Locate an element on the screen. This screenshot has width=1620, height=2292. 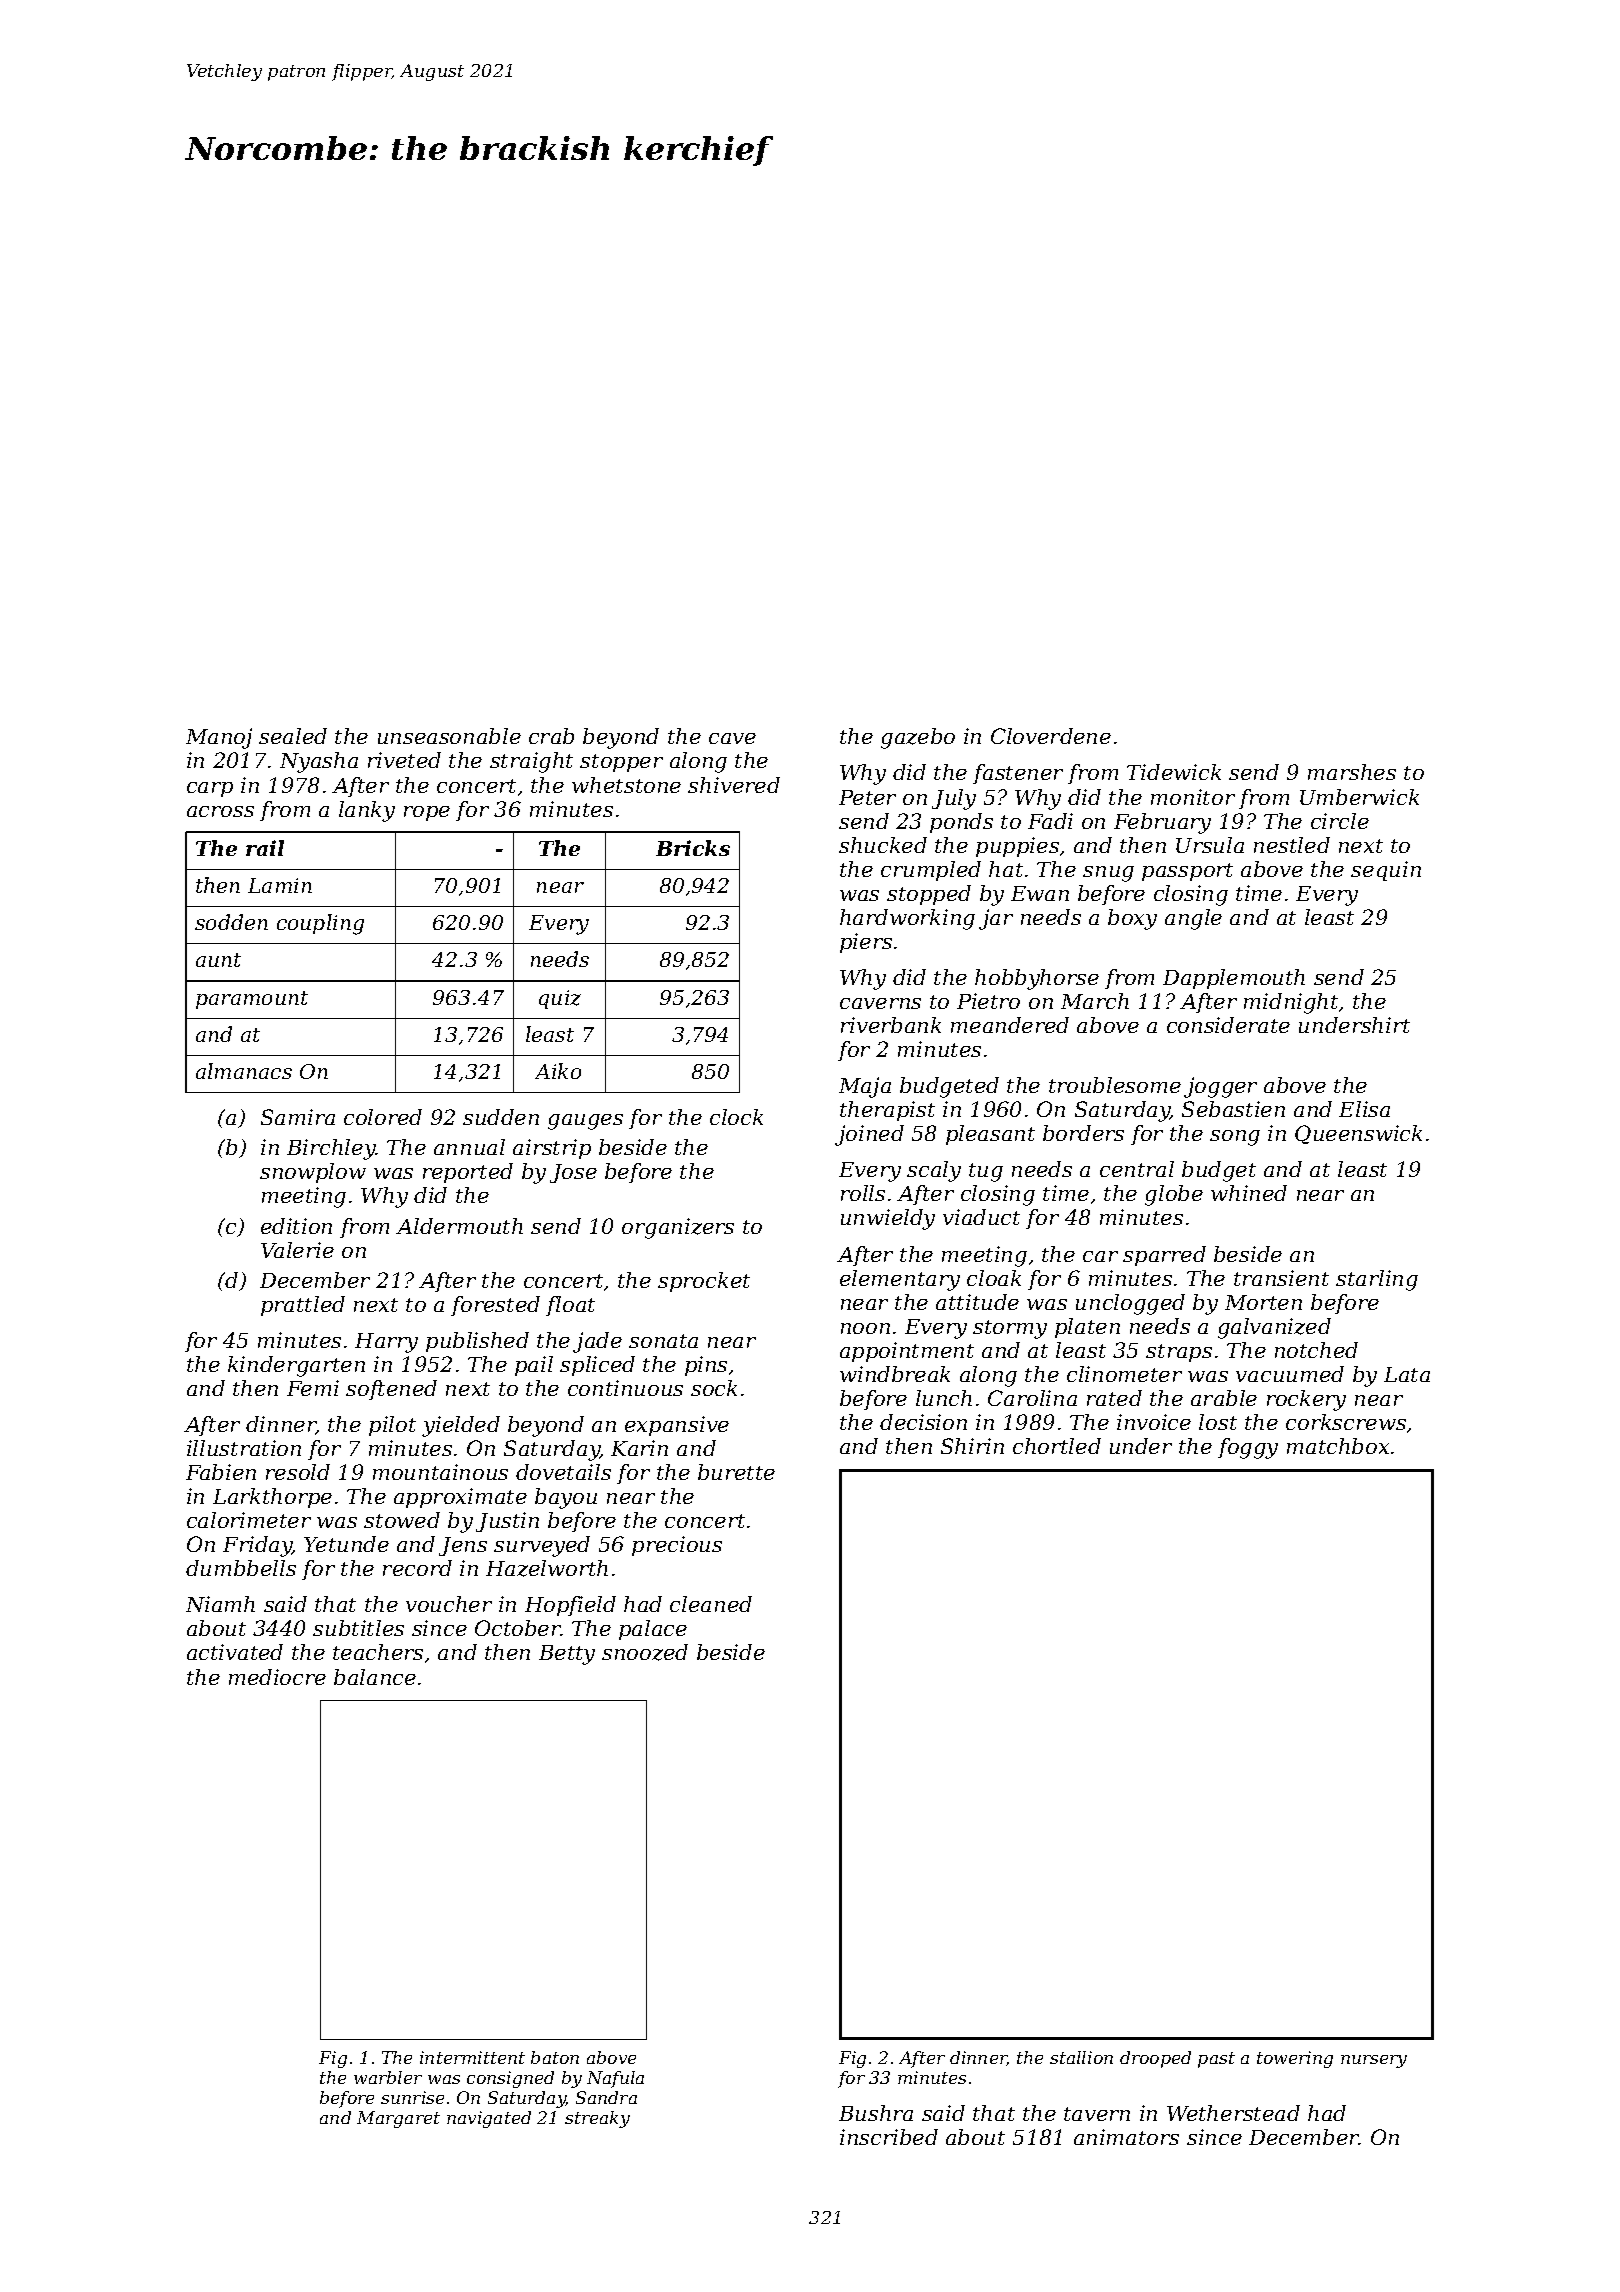
intermittent is located at coordinates (472, 2057).
